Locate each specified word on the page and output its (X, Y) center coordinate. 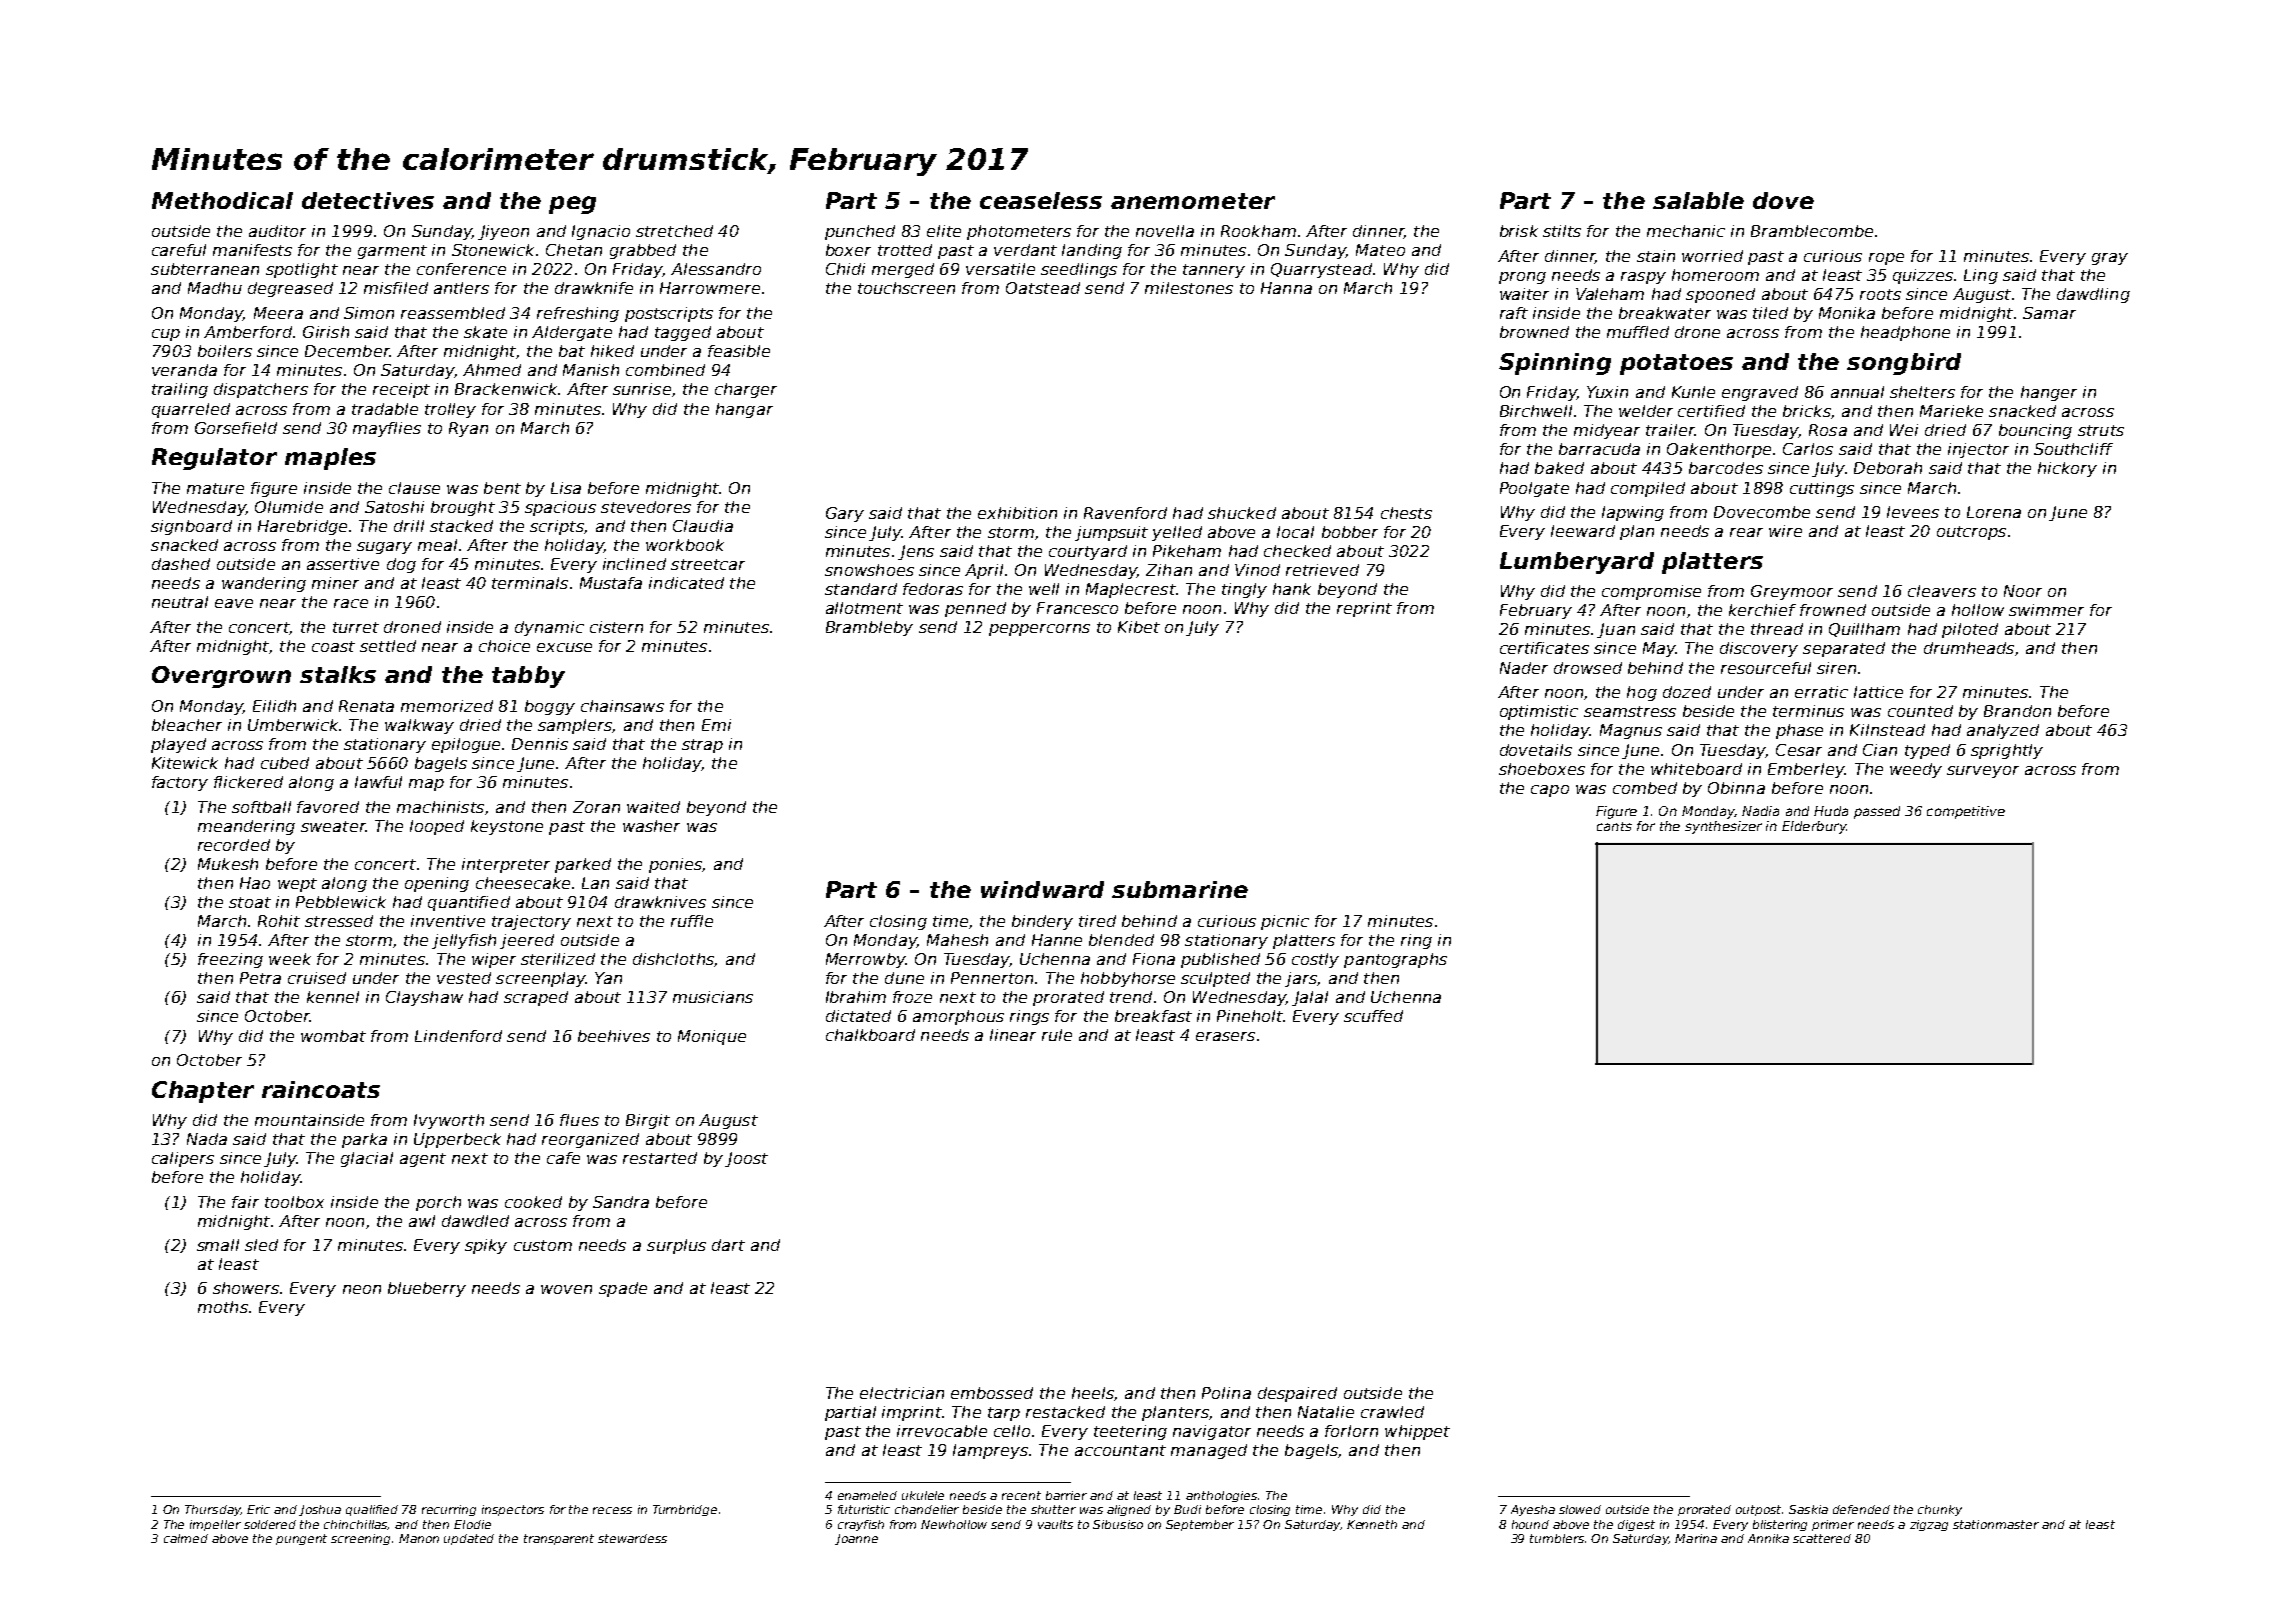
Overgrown (221, 677)
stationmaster (1996, 1524)
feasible (739, 351)
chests (1406, 513)
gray (2110, 259)
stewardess (632, 1538)
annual (1857, 392)
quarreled (191, 410)
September (1200, 1525)
